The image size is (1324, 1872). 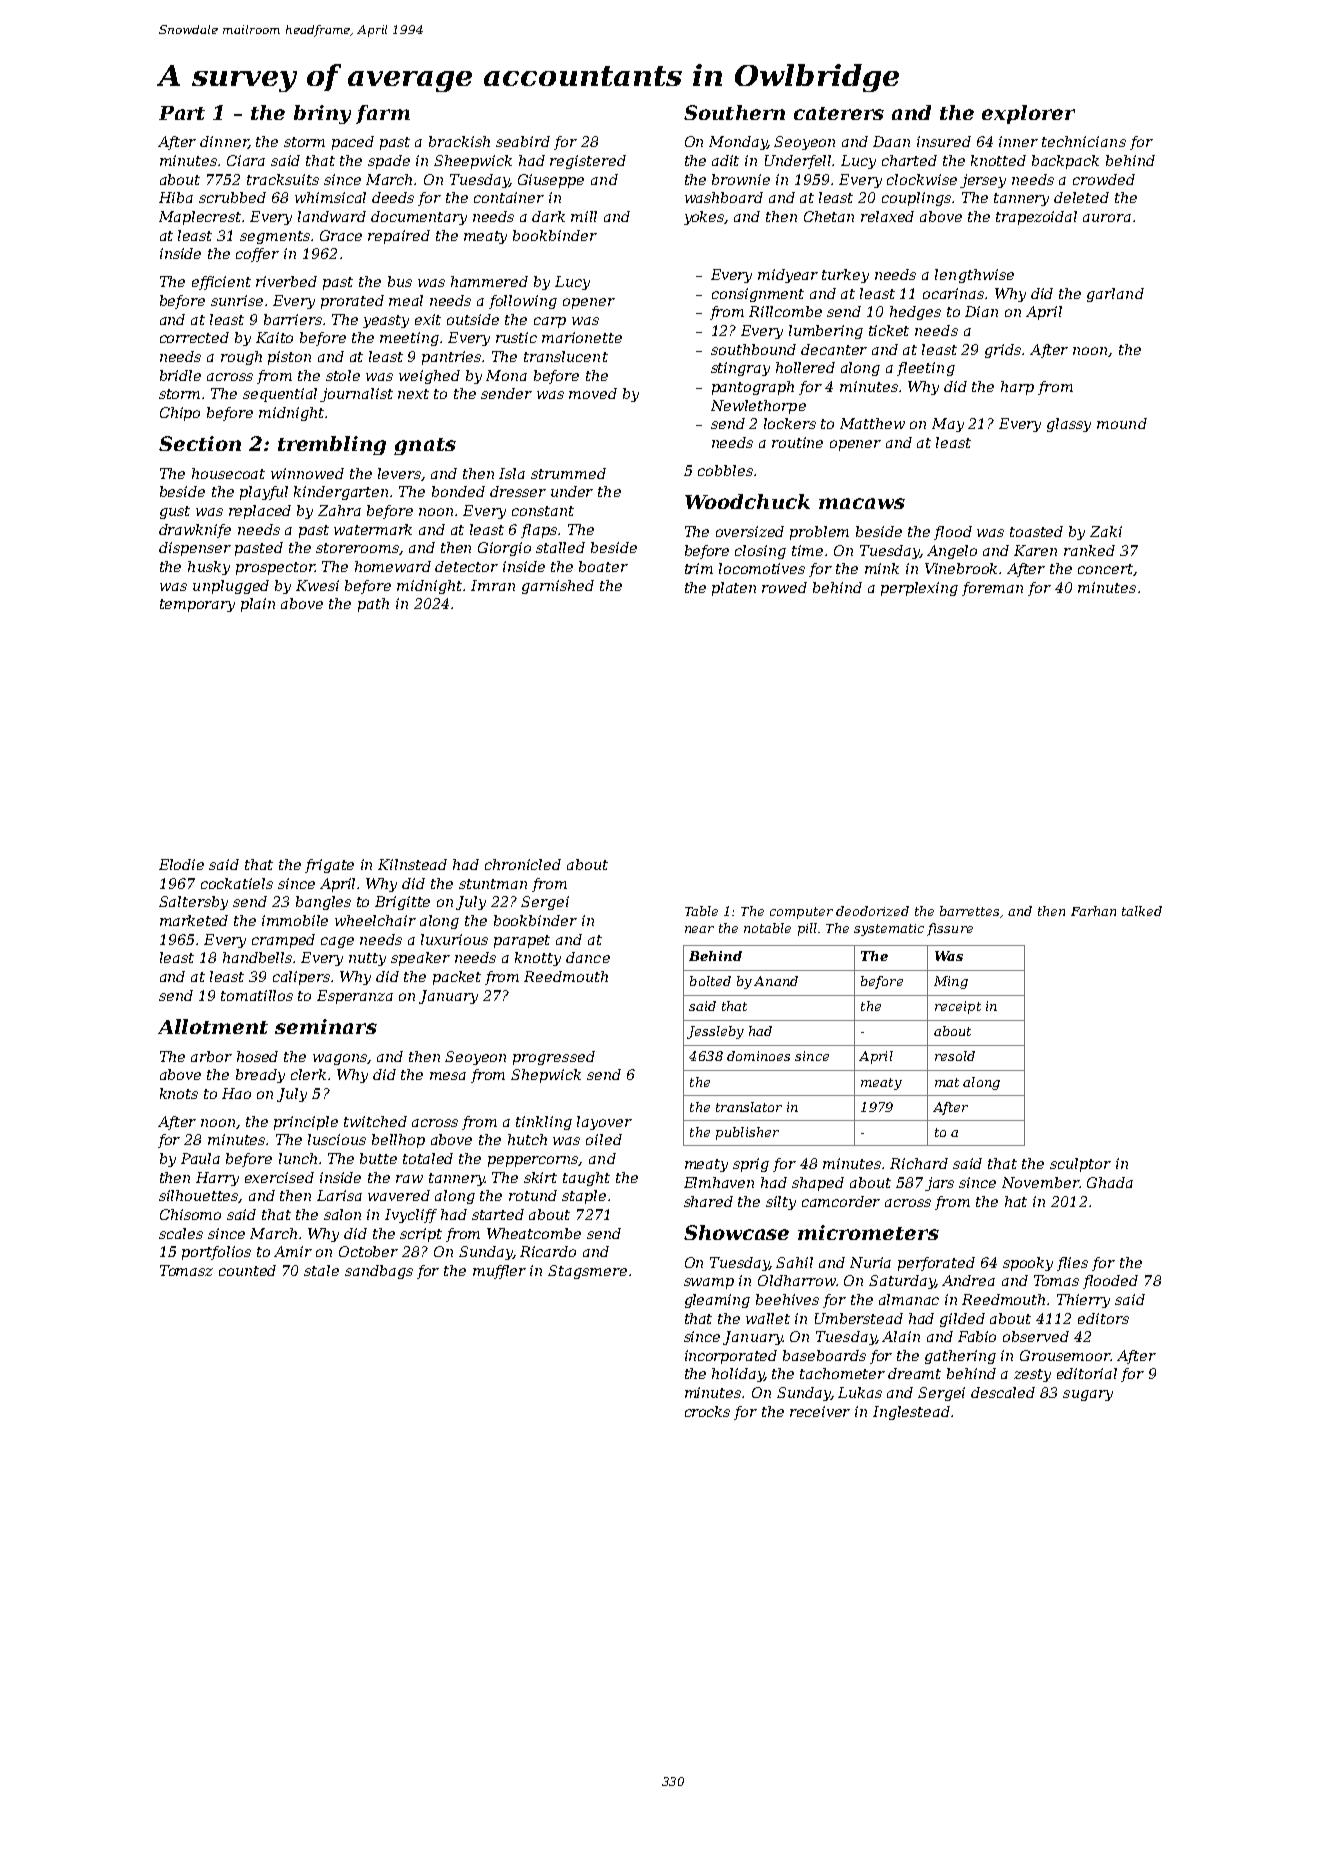 I want to click on counted, so click(x=247, y=1270).
